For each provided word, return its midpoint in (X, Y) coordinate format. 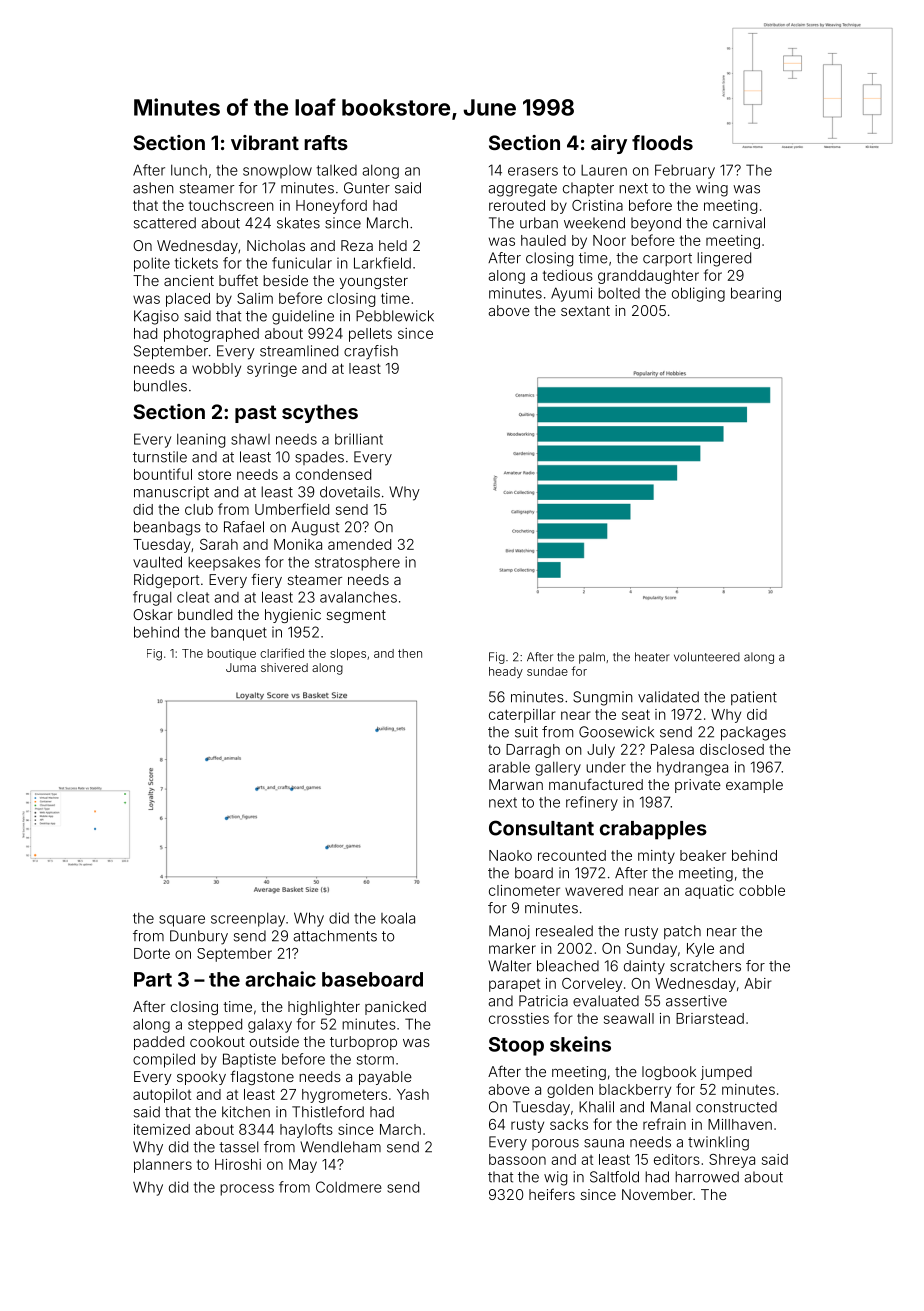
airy (609, 144)
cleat (193, 597)
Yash (413, 1094)
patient (754, 698)
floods (662, 142)
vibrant (265, 142)
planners (163, 1166)
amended (359, 544)
